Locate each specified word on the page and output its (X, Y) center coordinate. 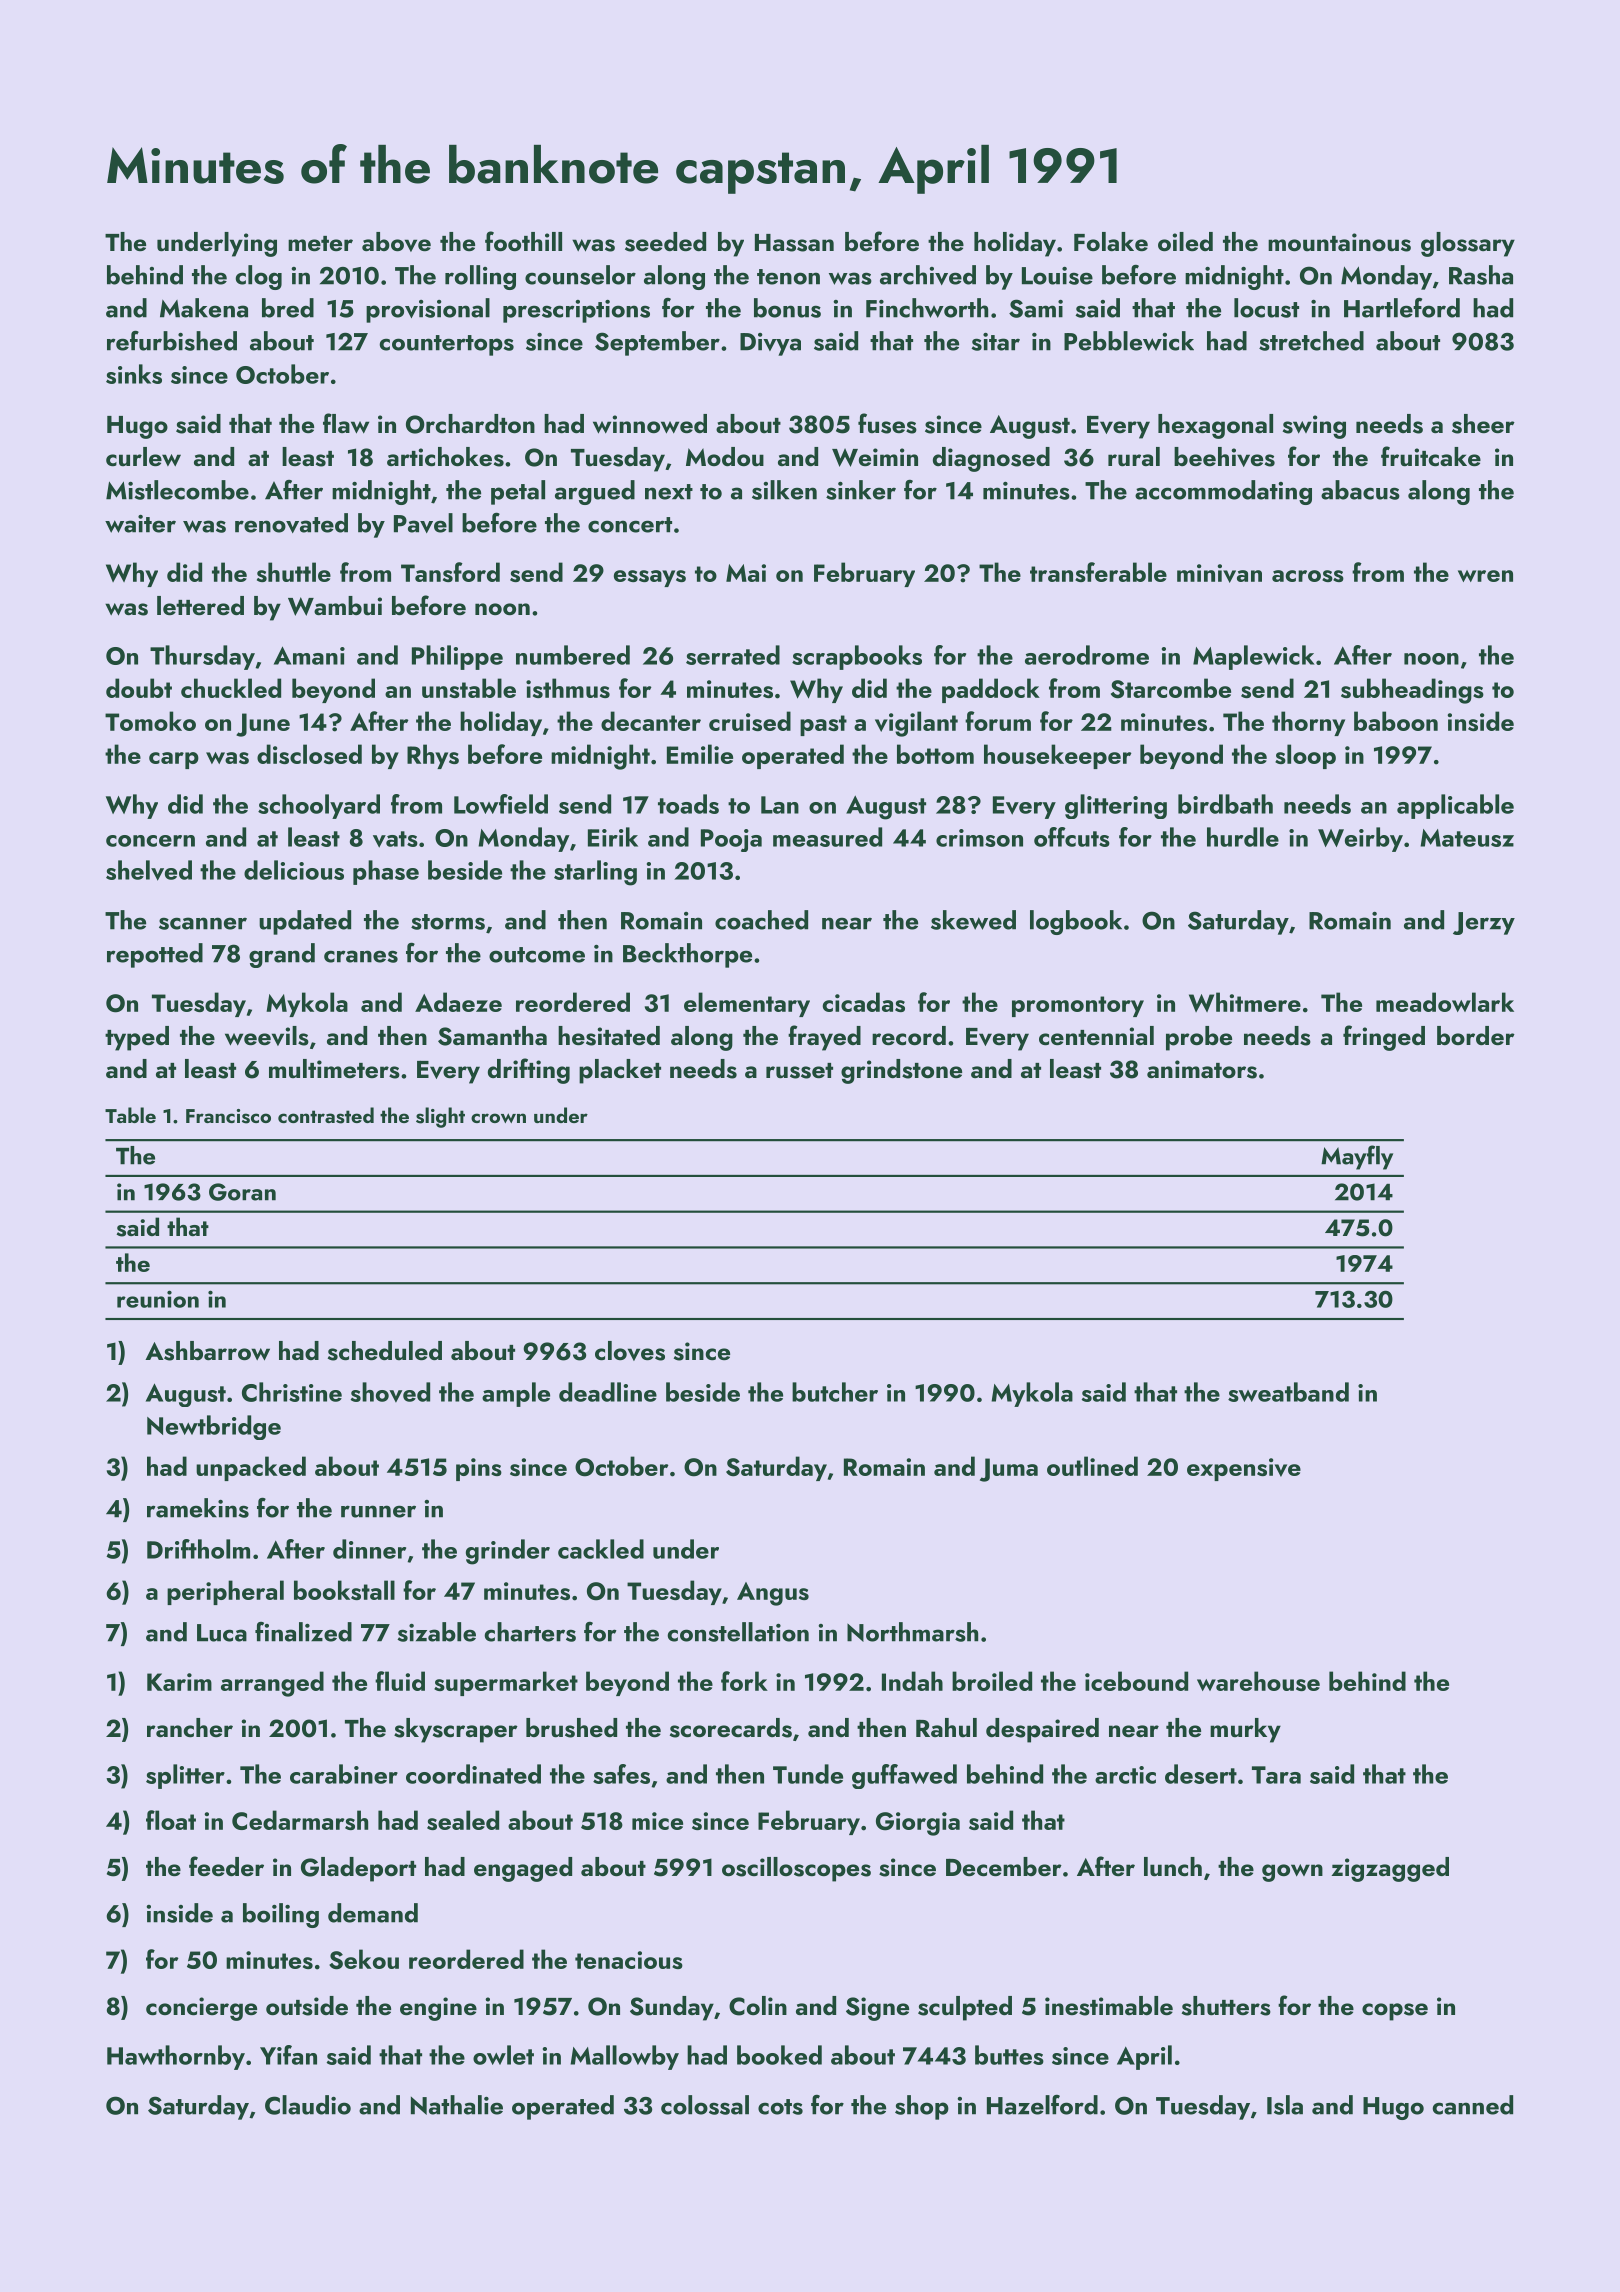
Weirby (1360, 839)
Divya (770, 344)
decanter (651, 721)
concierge (201, 2009)
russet (799, 1071)
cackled (601, 1549)
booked (779, 2055)
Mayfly (1357, 1157)
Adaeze (458, 1002)
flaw (346, 423)
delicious (294, 870)
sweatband (1288, 1392)
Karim (179, 1682)
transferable (1098, 572)
